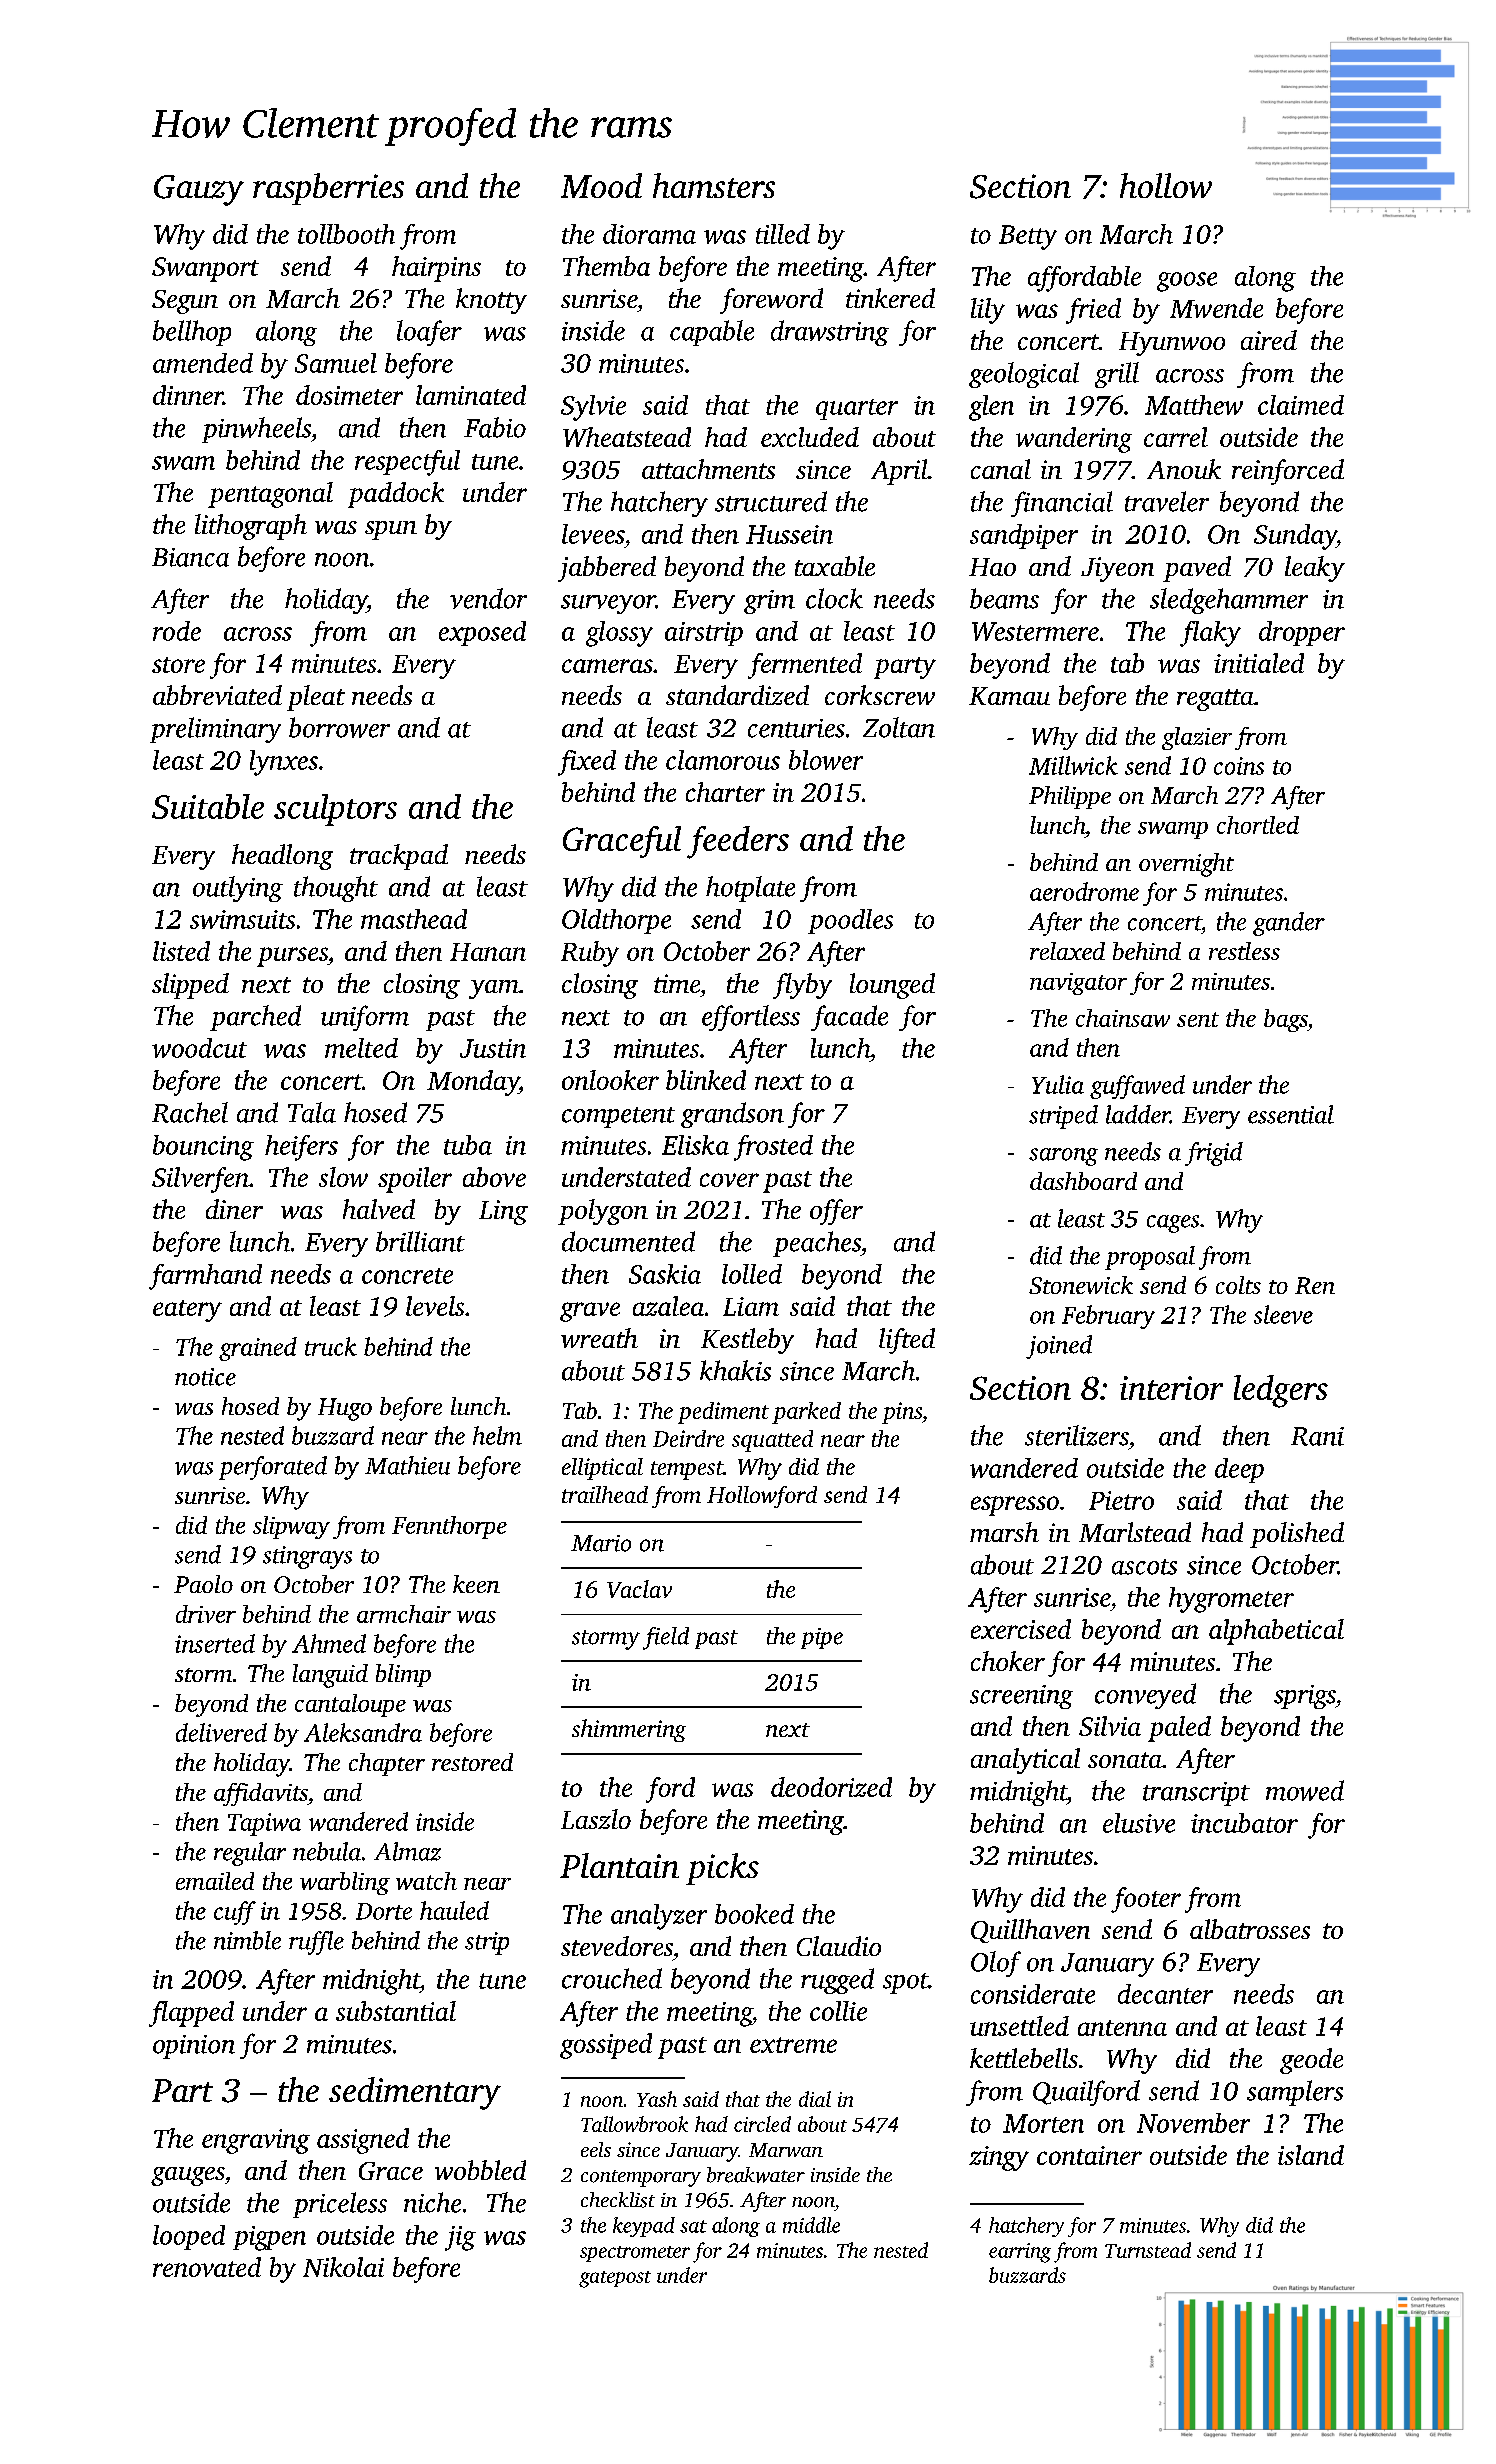 This screenshot has height=2464, width=1496. What do you see at coordinates (811, 2225) in the screenshot?
I see `middle` at bounding box center [811, 2225].
